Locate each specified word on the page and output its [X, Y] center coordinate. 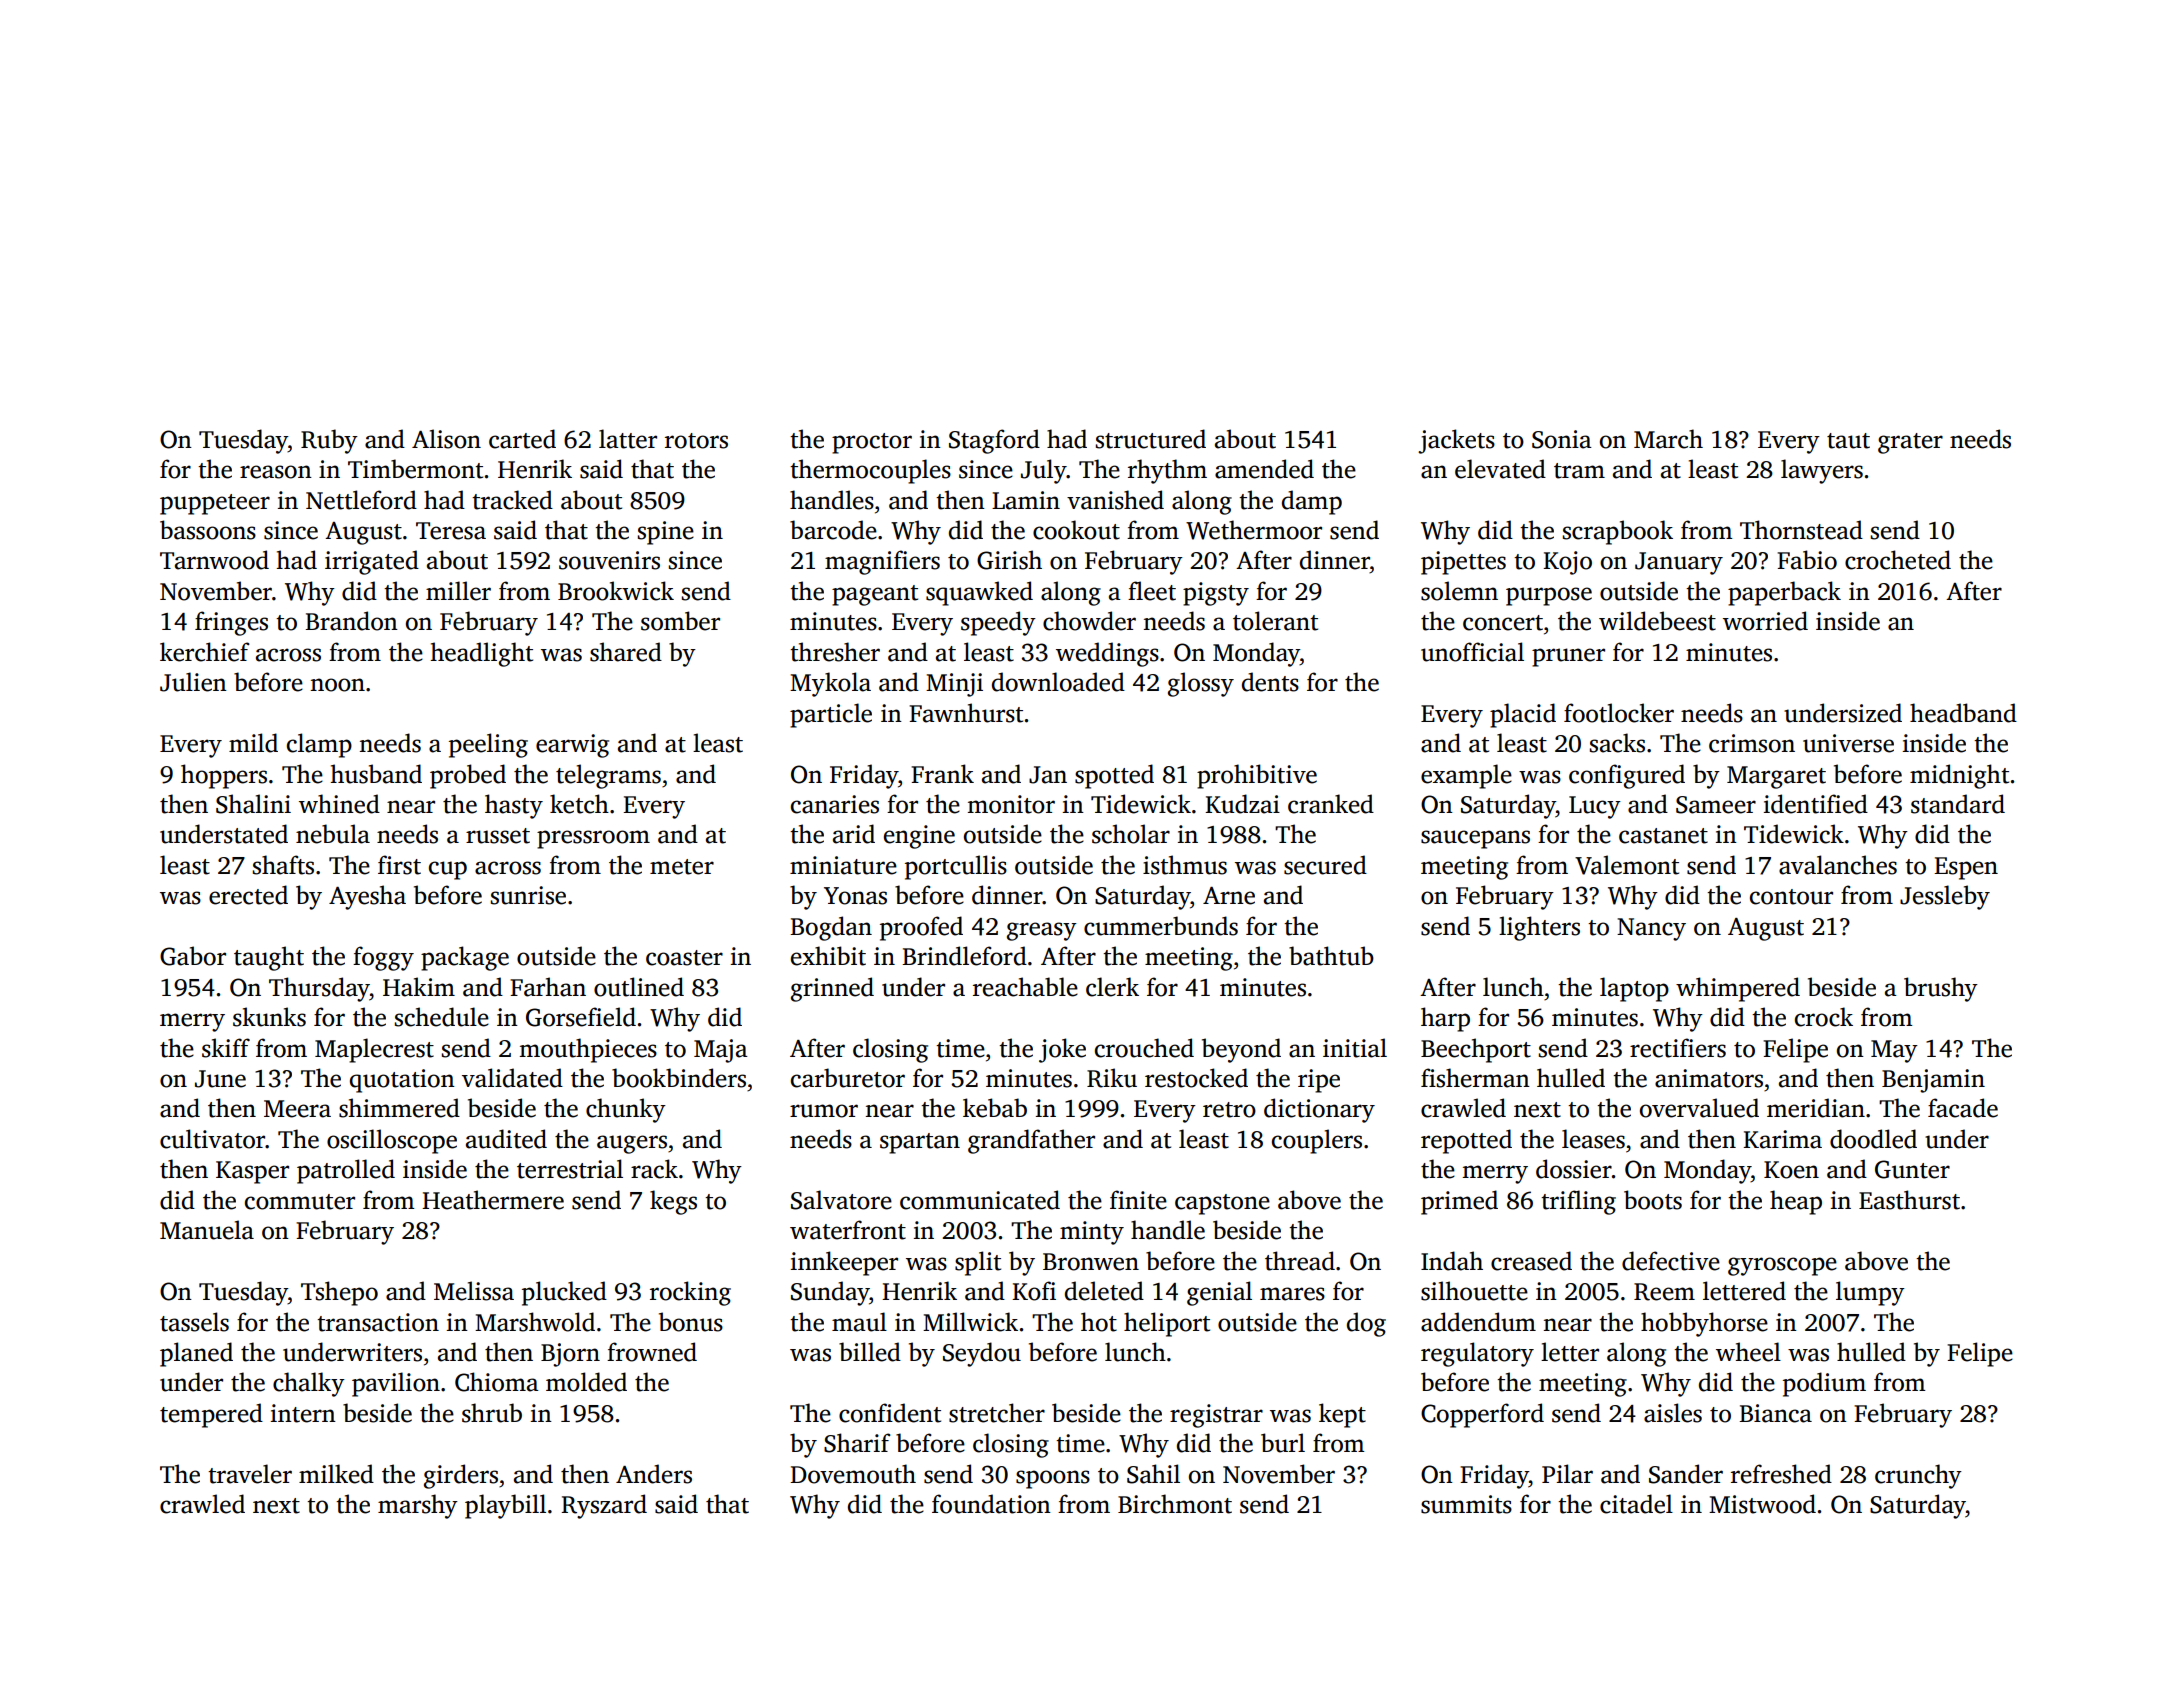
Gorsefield [581, 1017]
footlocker [1619, 713]
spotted [1114, 776]
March [1668, 439]
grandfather [1031, 1141]
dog [1366, 1324]
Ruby [329, 441]
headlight [482, 654]
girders [461, 1476]
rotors [696, 441]
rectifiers [1678, 1048]
